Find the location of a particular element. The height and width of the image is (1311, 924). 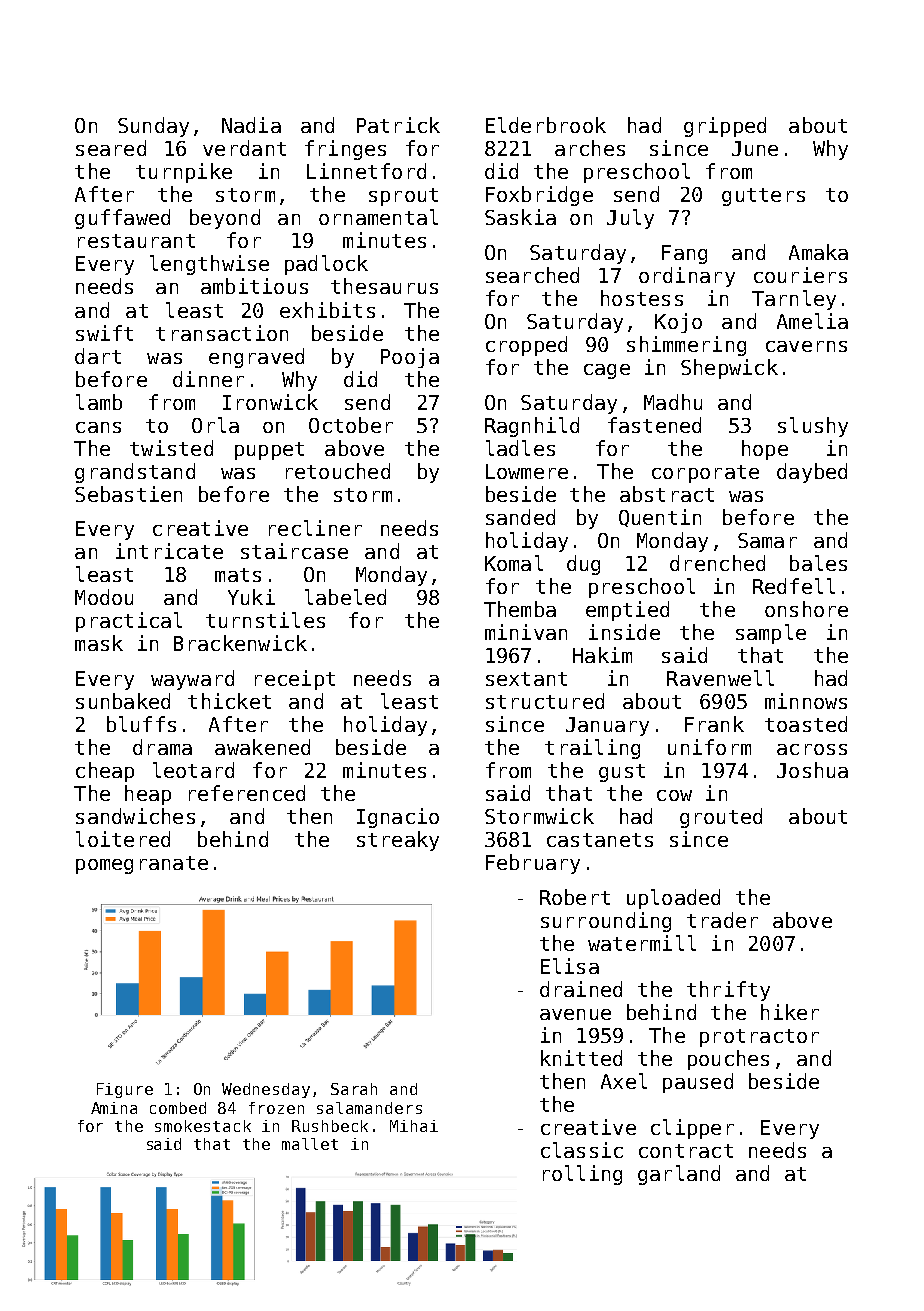

Sarah is located at coordinates (354, 1089).
